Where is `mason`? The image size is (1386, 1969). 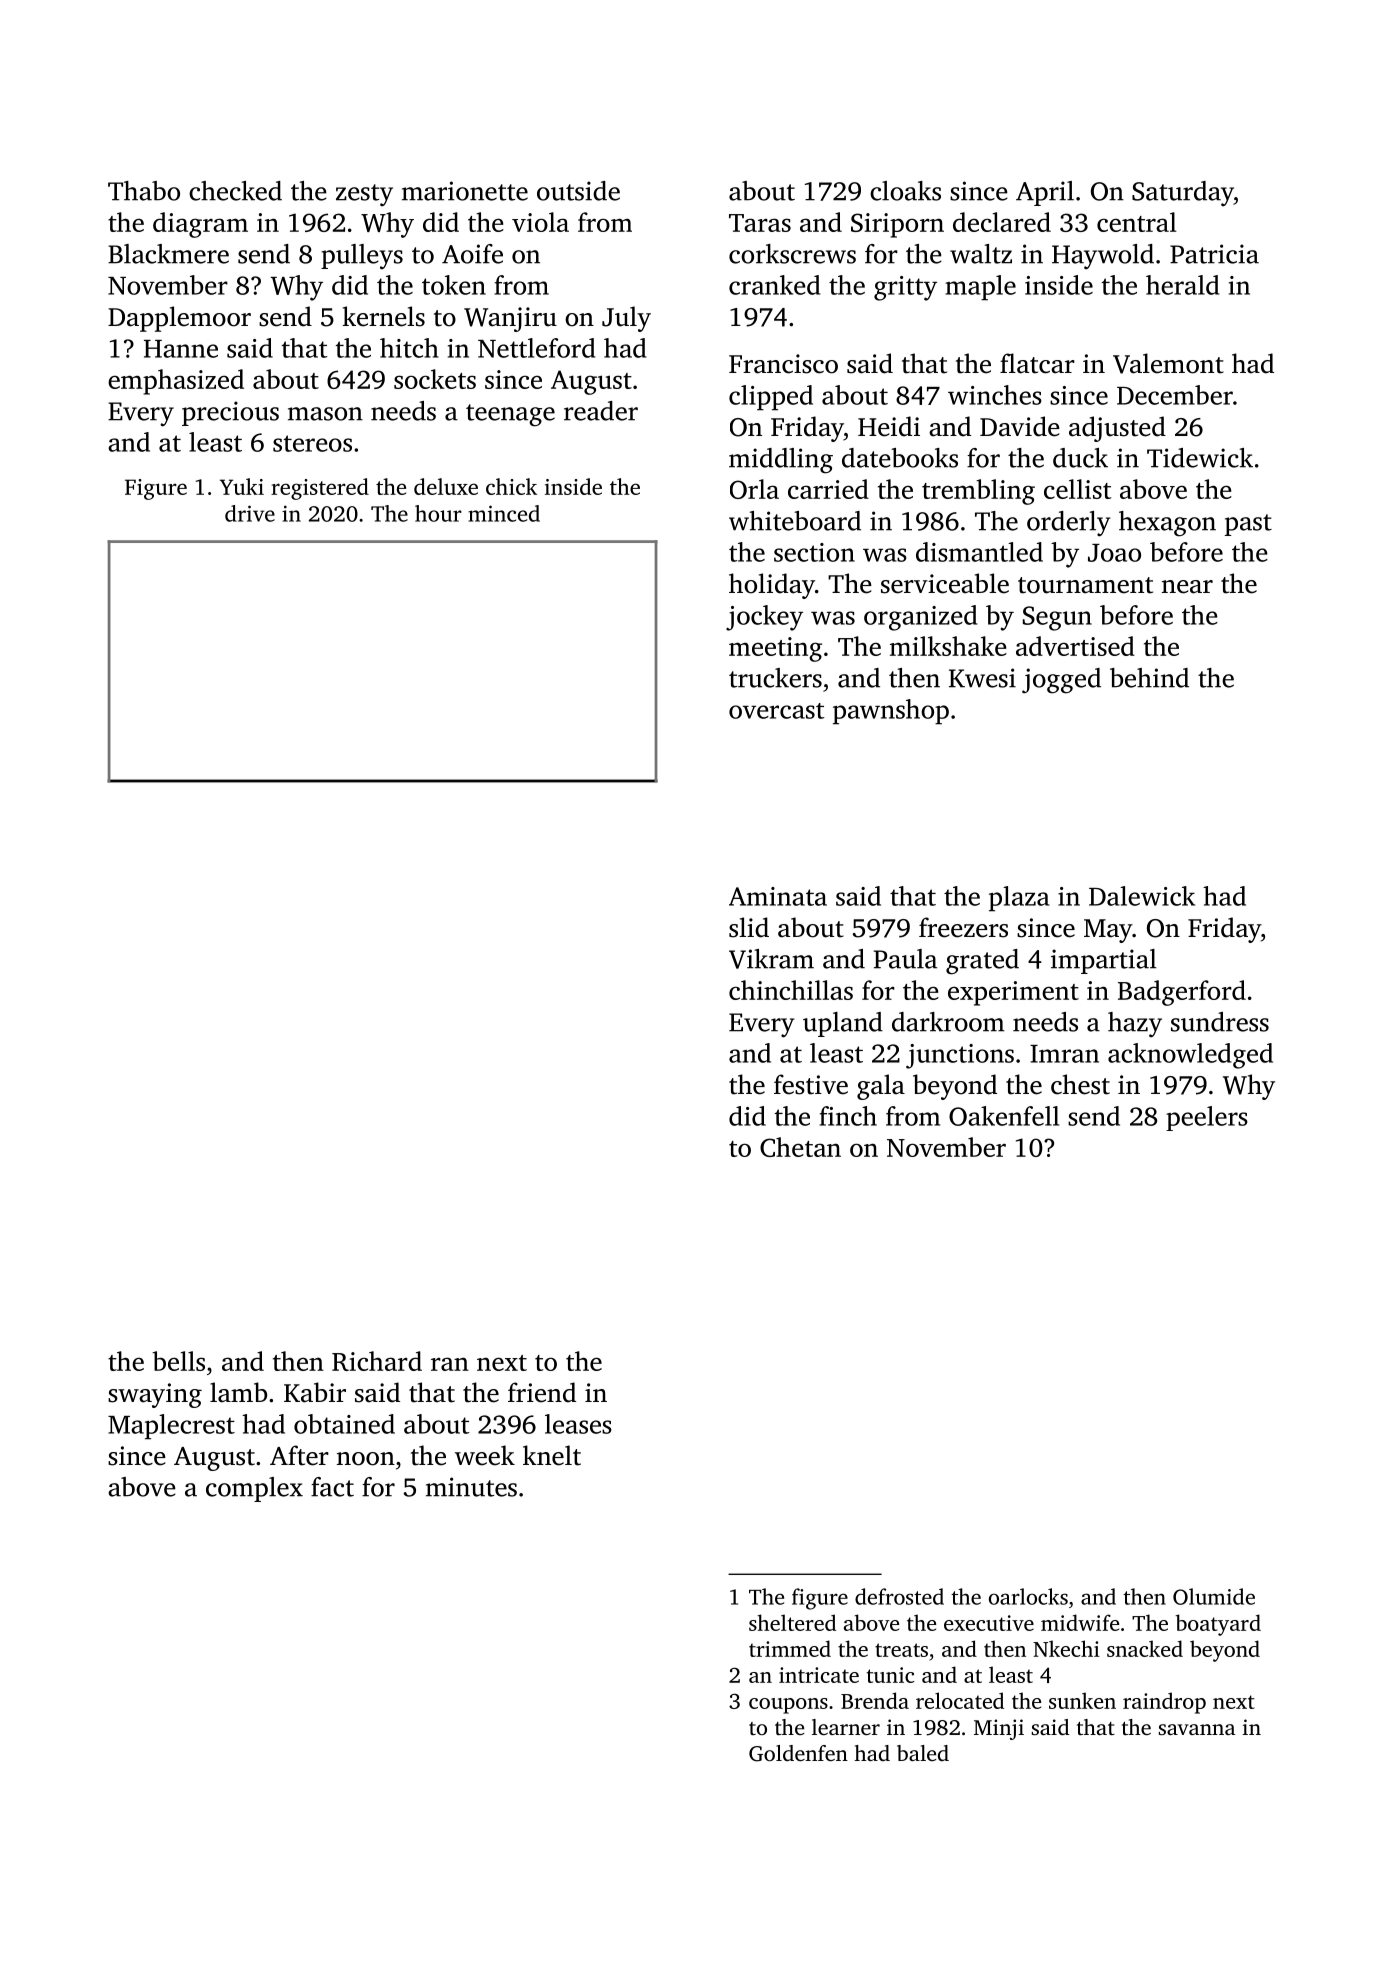 mason is located at coordinates (325, 414).
